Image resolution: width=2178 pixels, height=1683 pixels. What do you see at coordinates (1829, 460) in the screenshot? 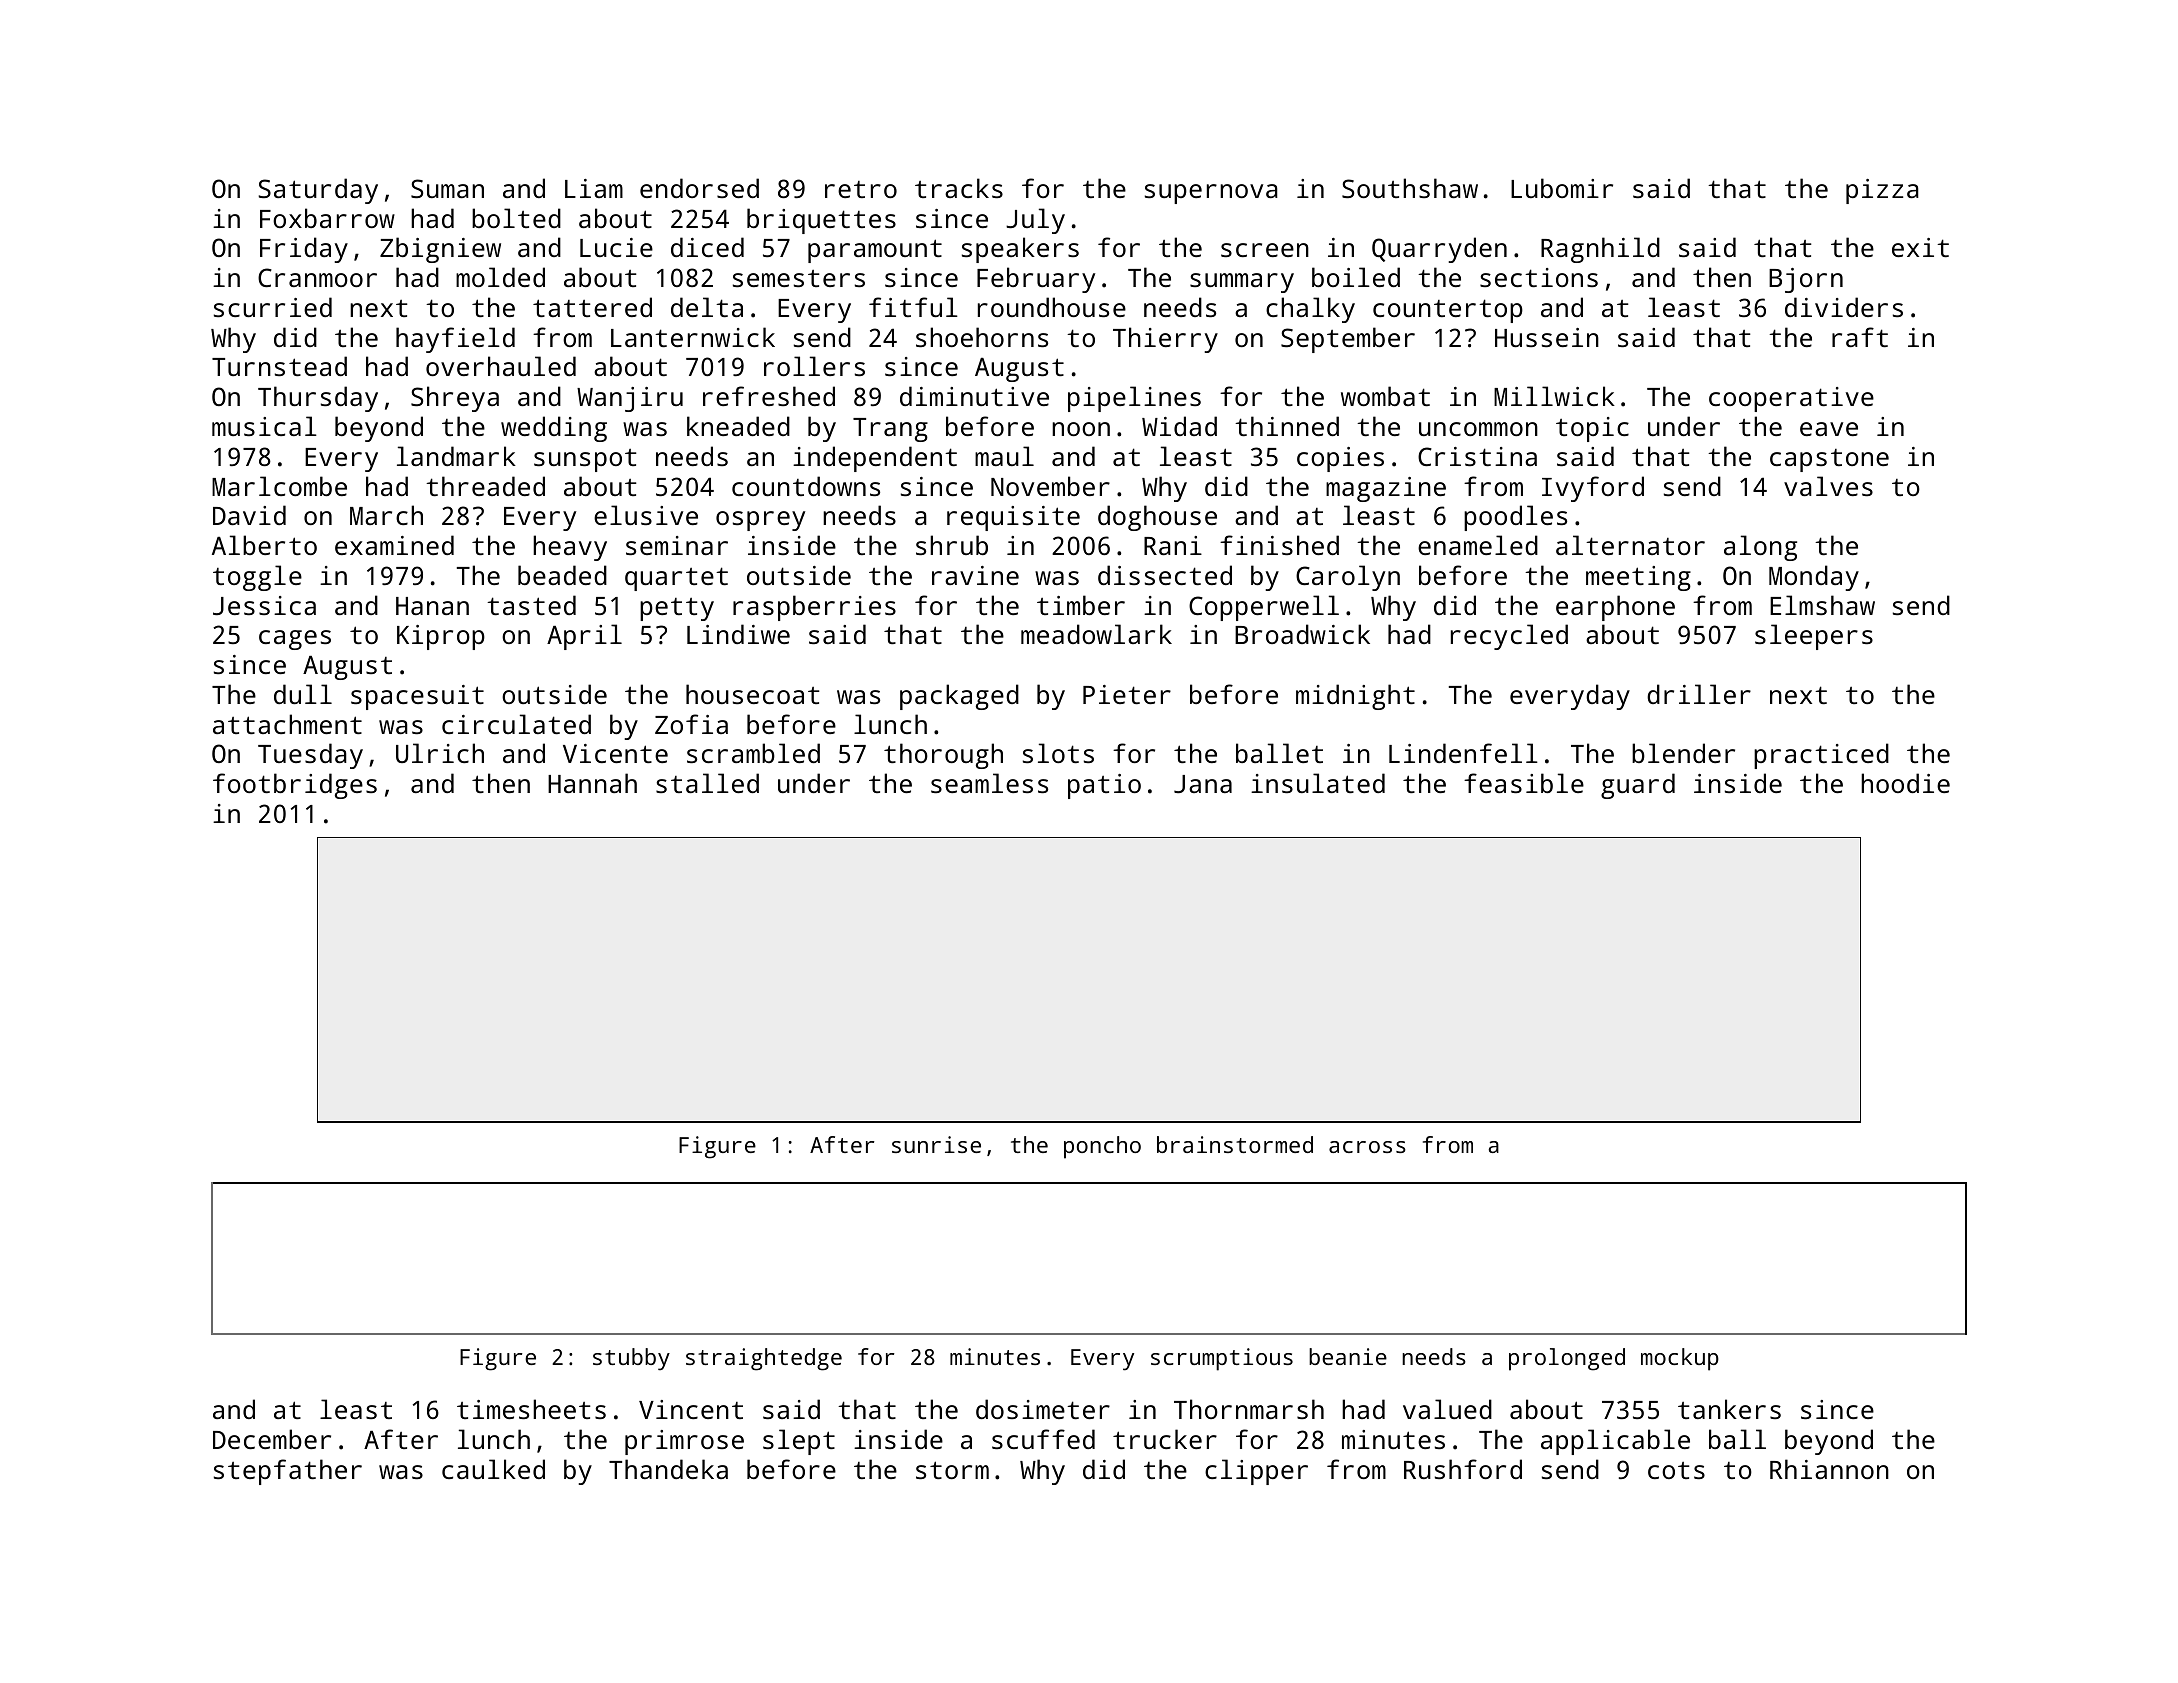
I see `capstone` at bounding box center [1829, 460].
